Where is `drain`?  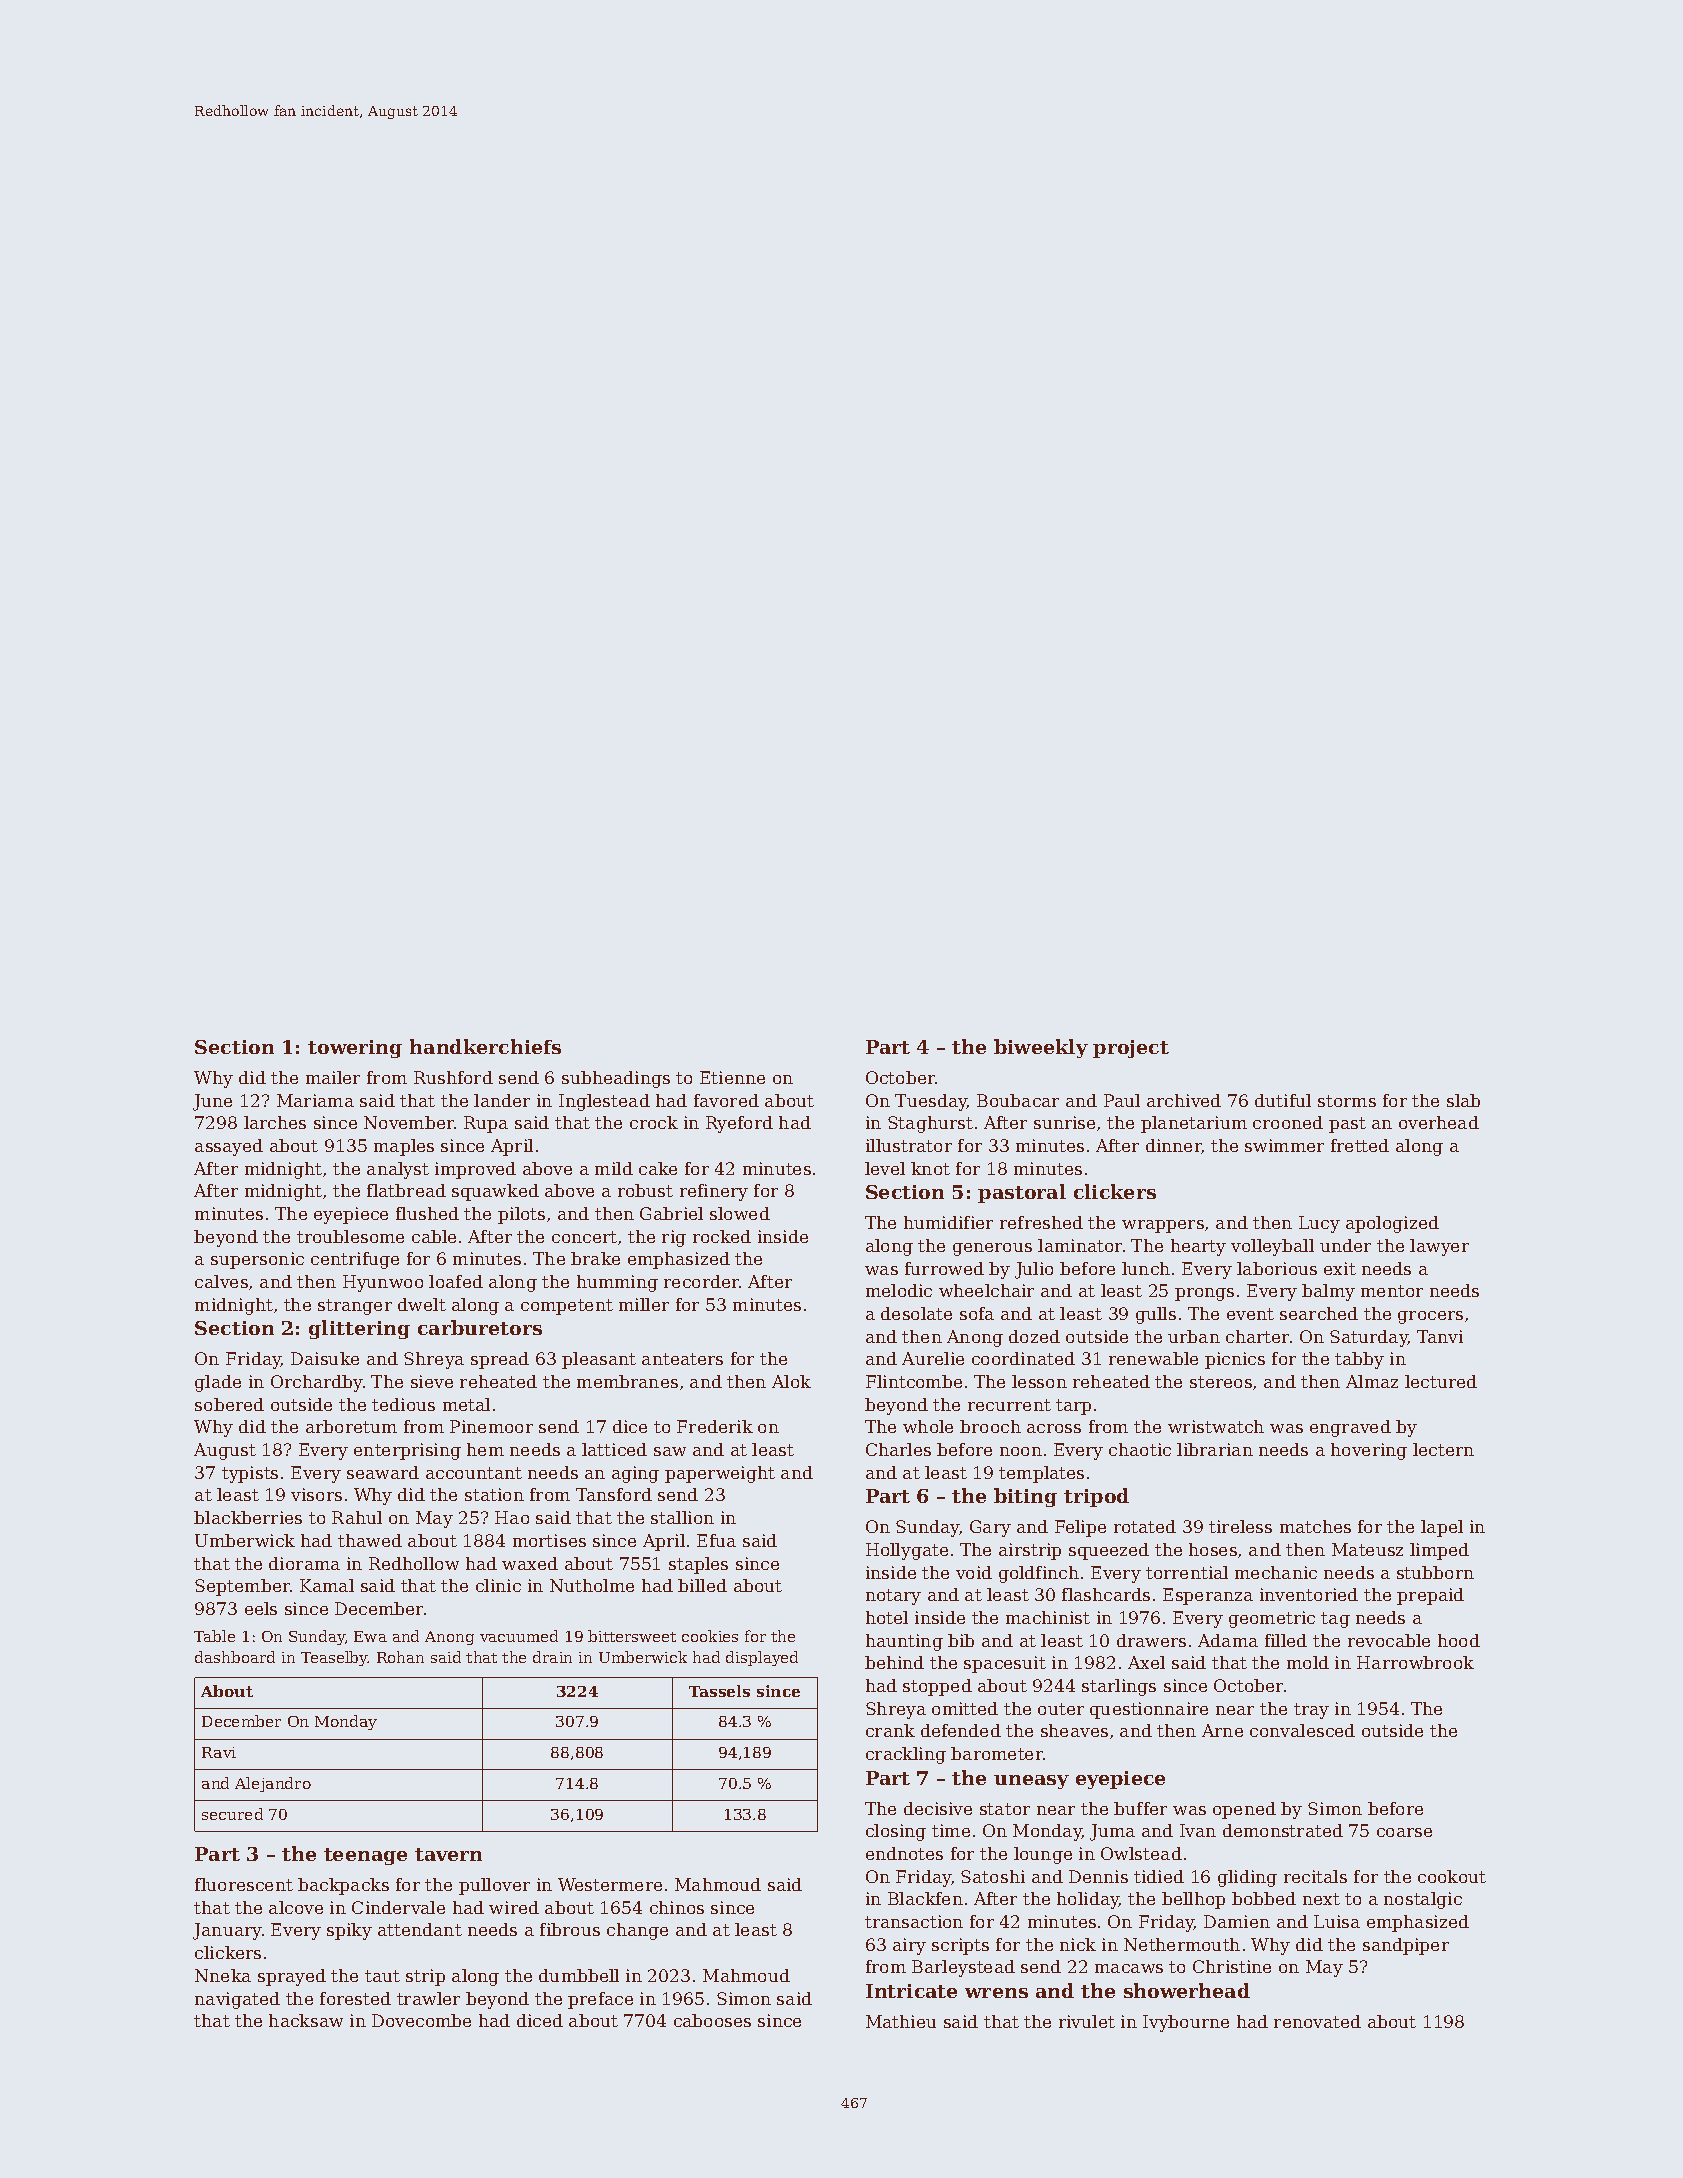 drain is located at coordinates (552, 1657).
